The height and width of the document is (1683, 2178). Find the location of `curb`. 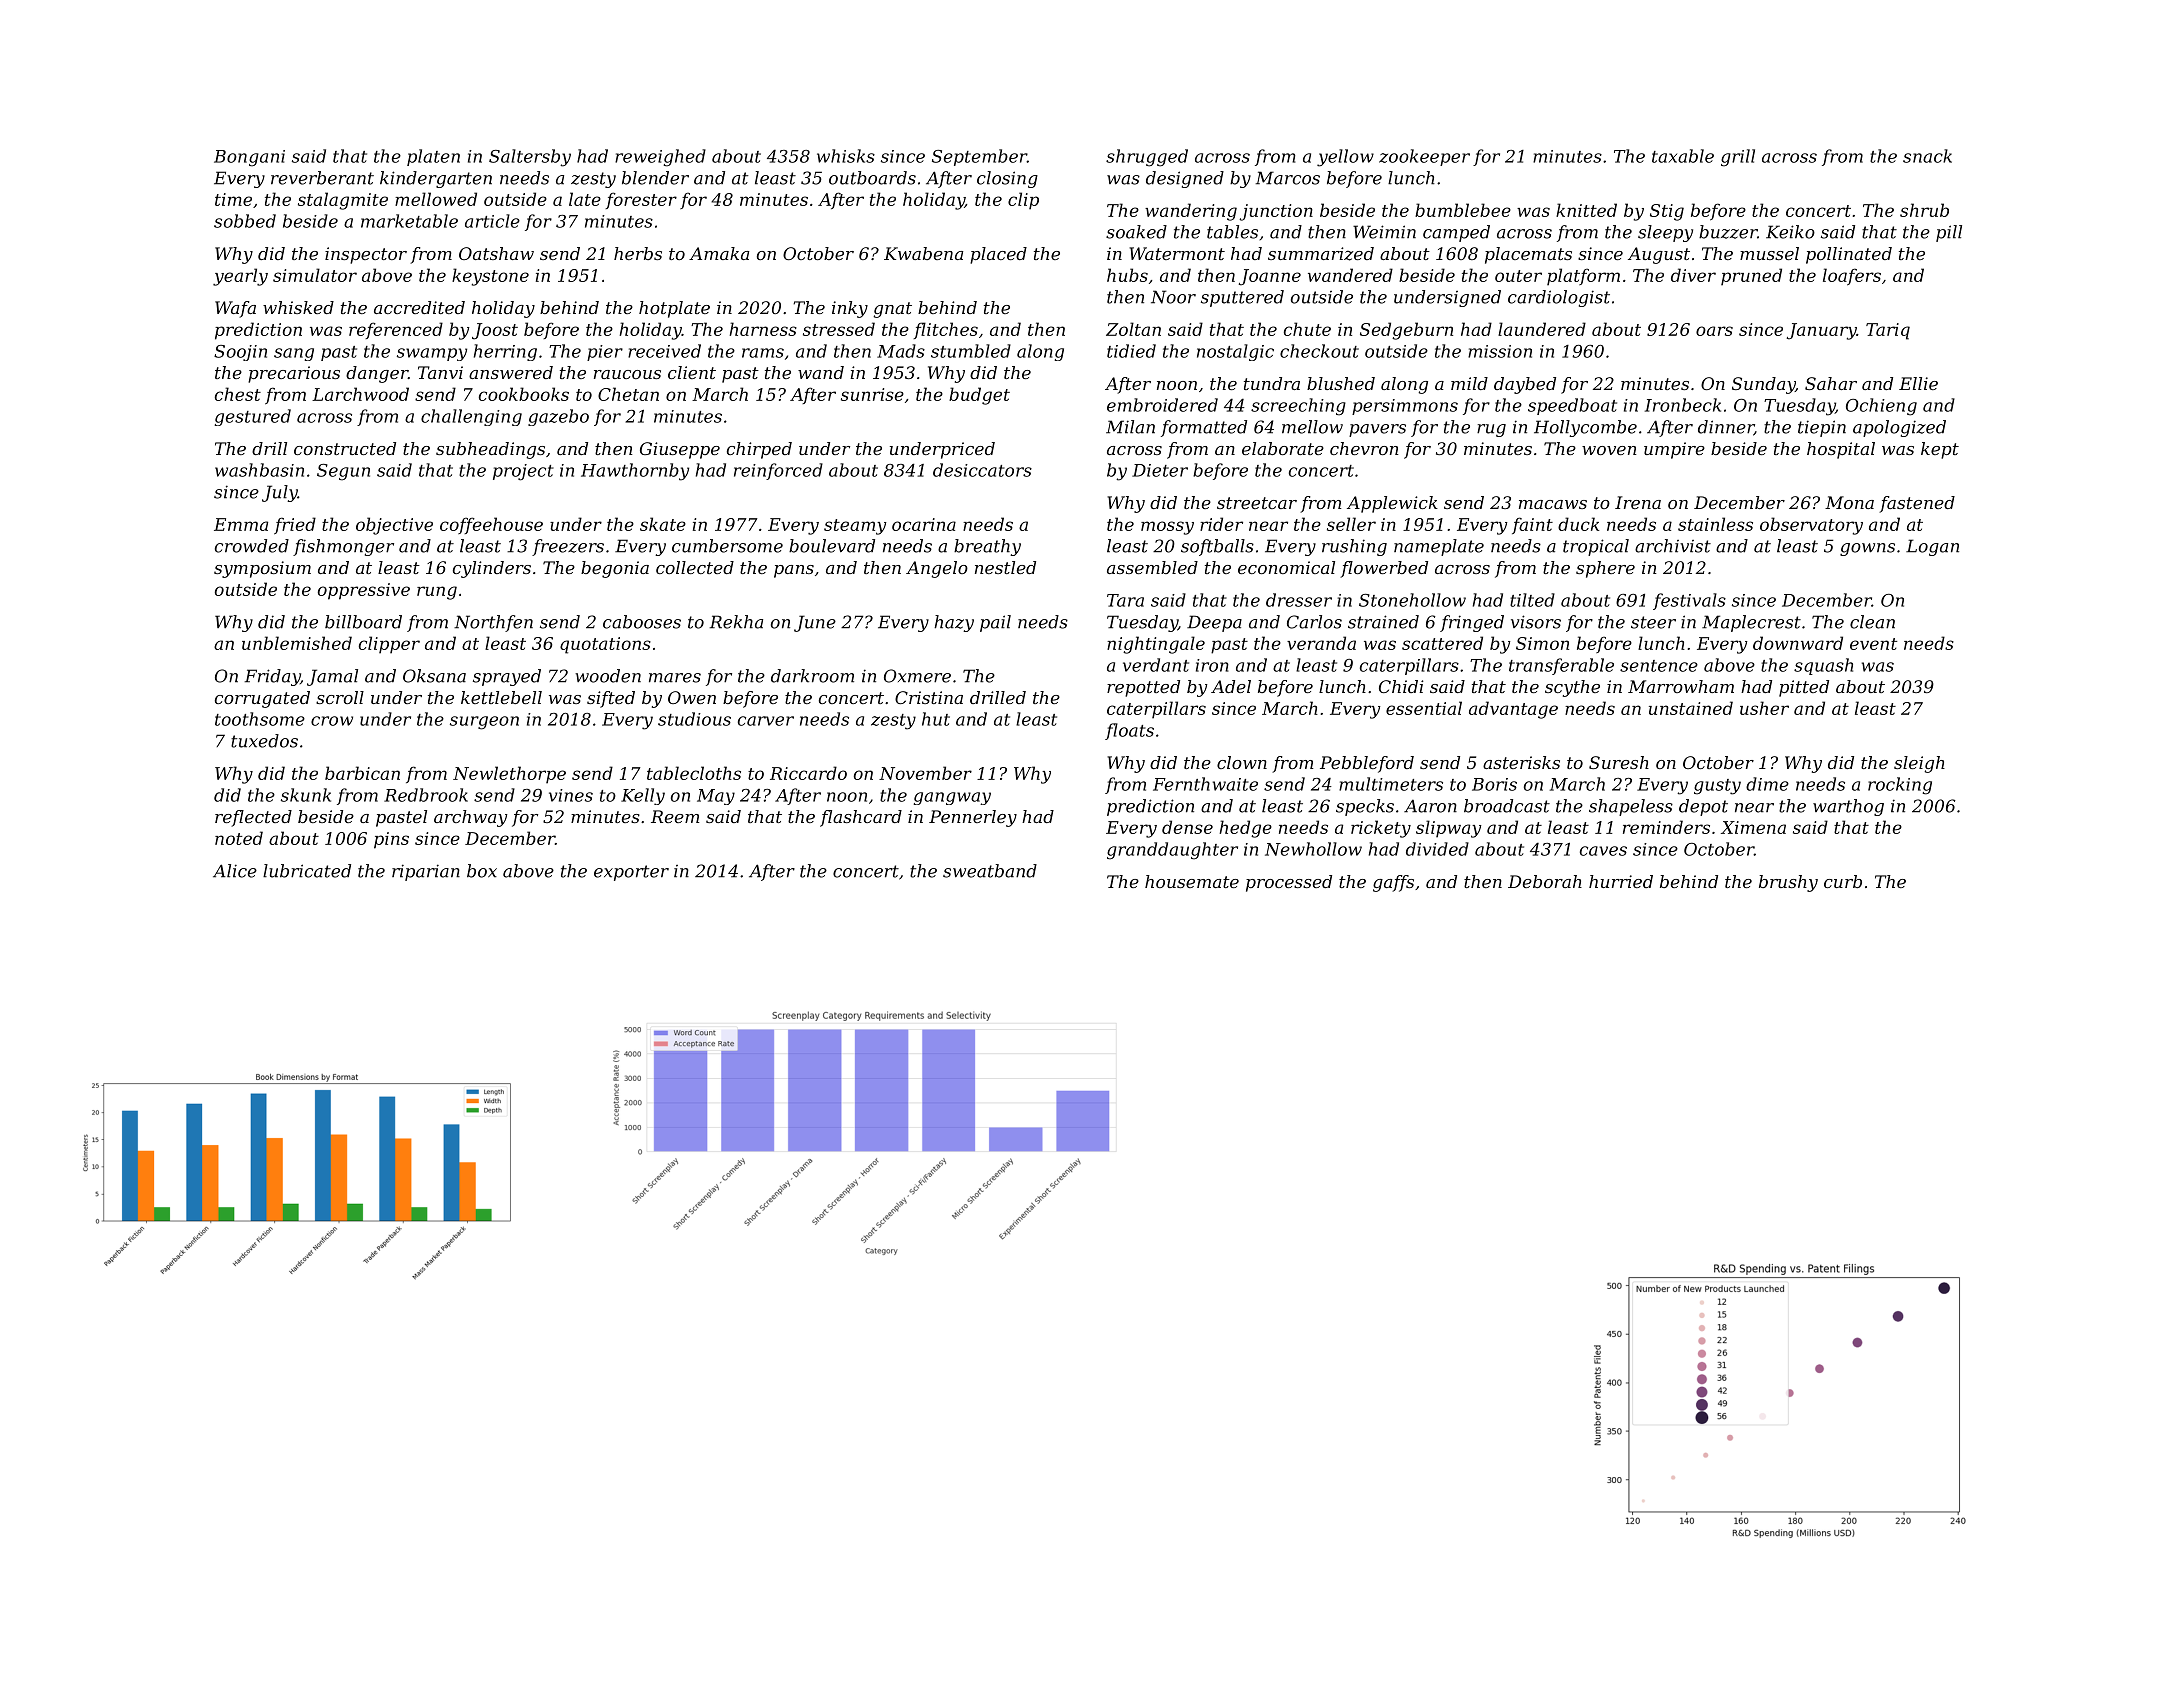

curb is located at coordinates (1843, 881).
